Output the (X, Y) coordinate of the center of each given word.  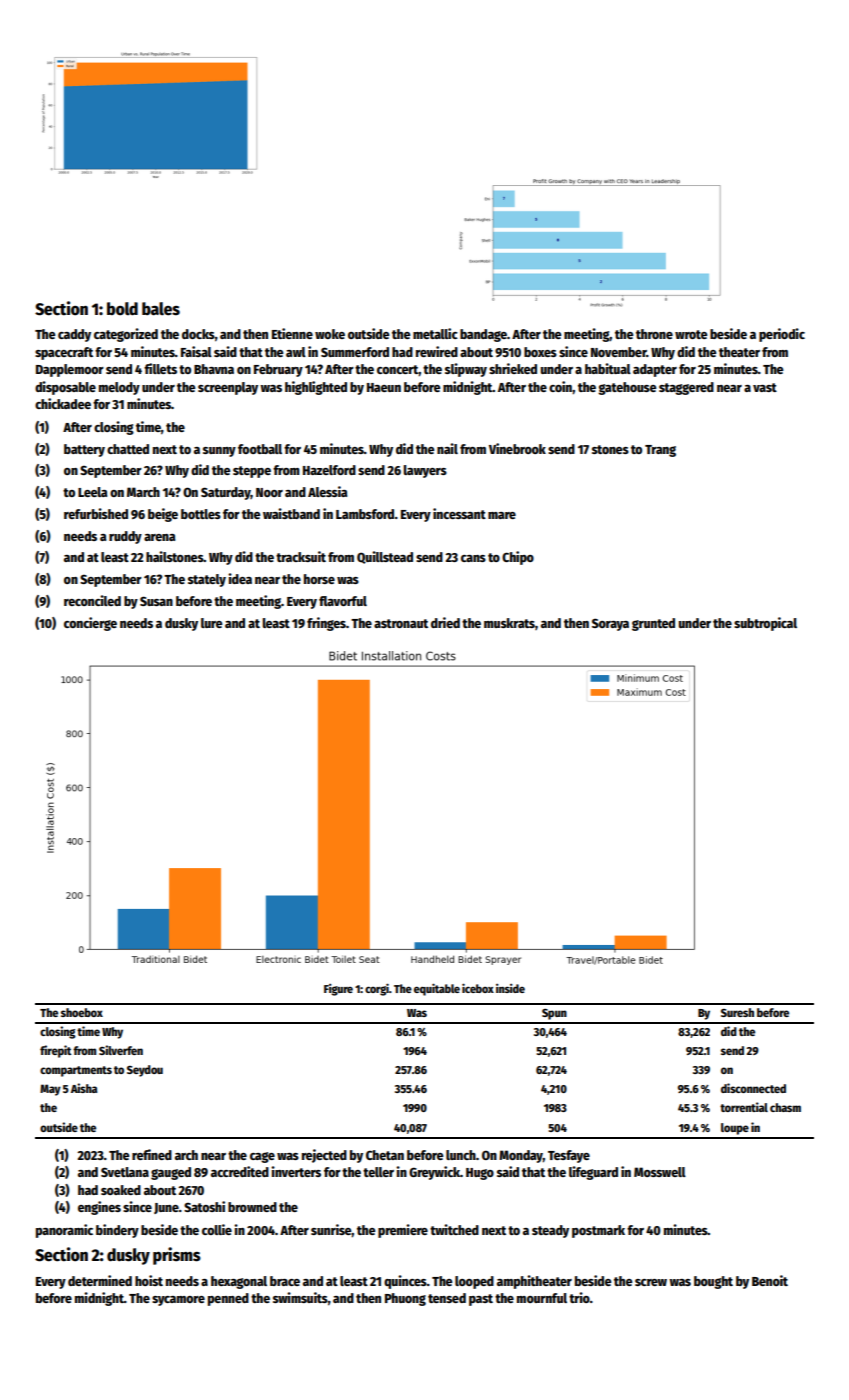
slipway (466, 370)
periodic (782, 335)
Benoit (770, 1280)
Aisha (84, 1088)
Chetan (385, 1155)
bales (161, 309)
